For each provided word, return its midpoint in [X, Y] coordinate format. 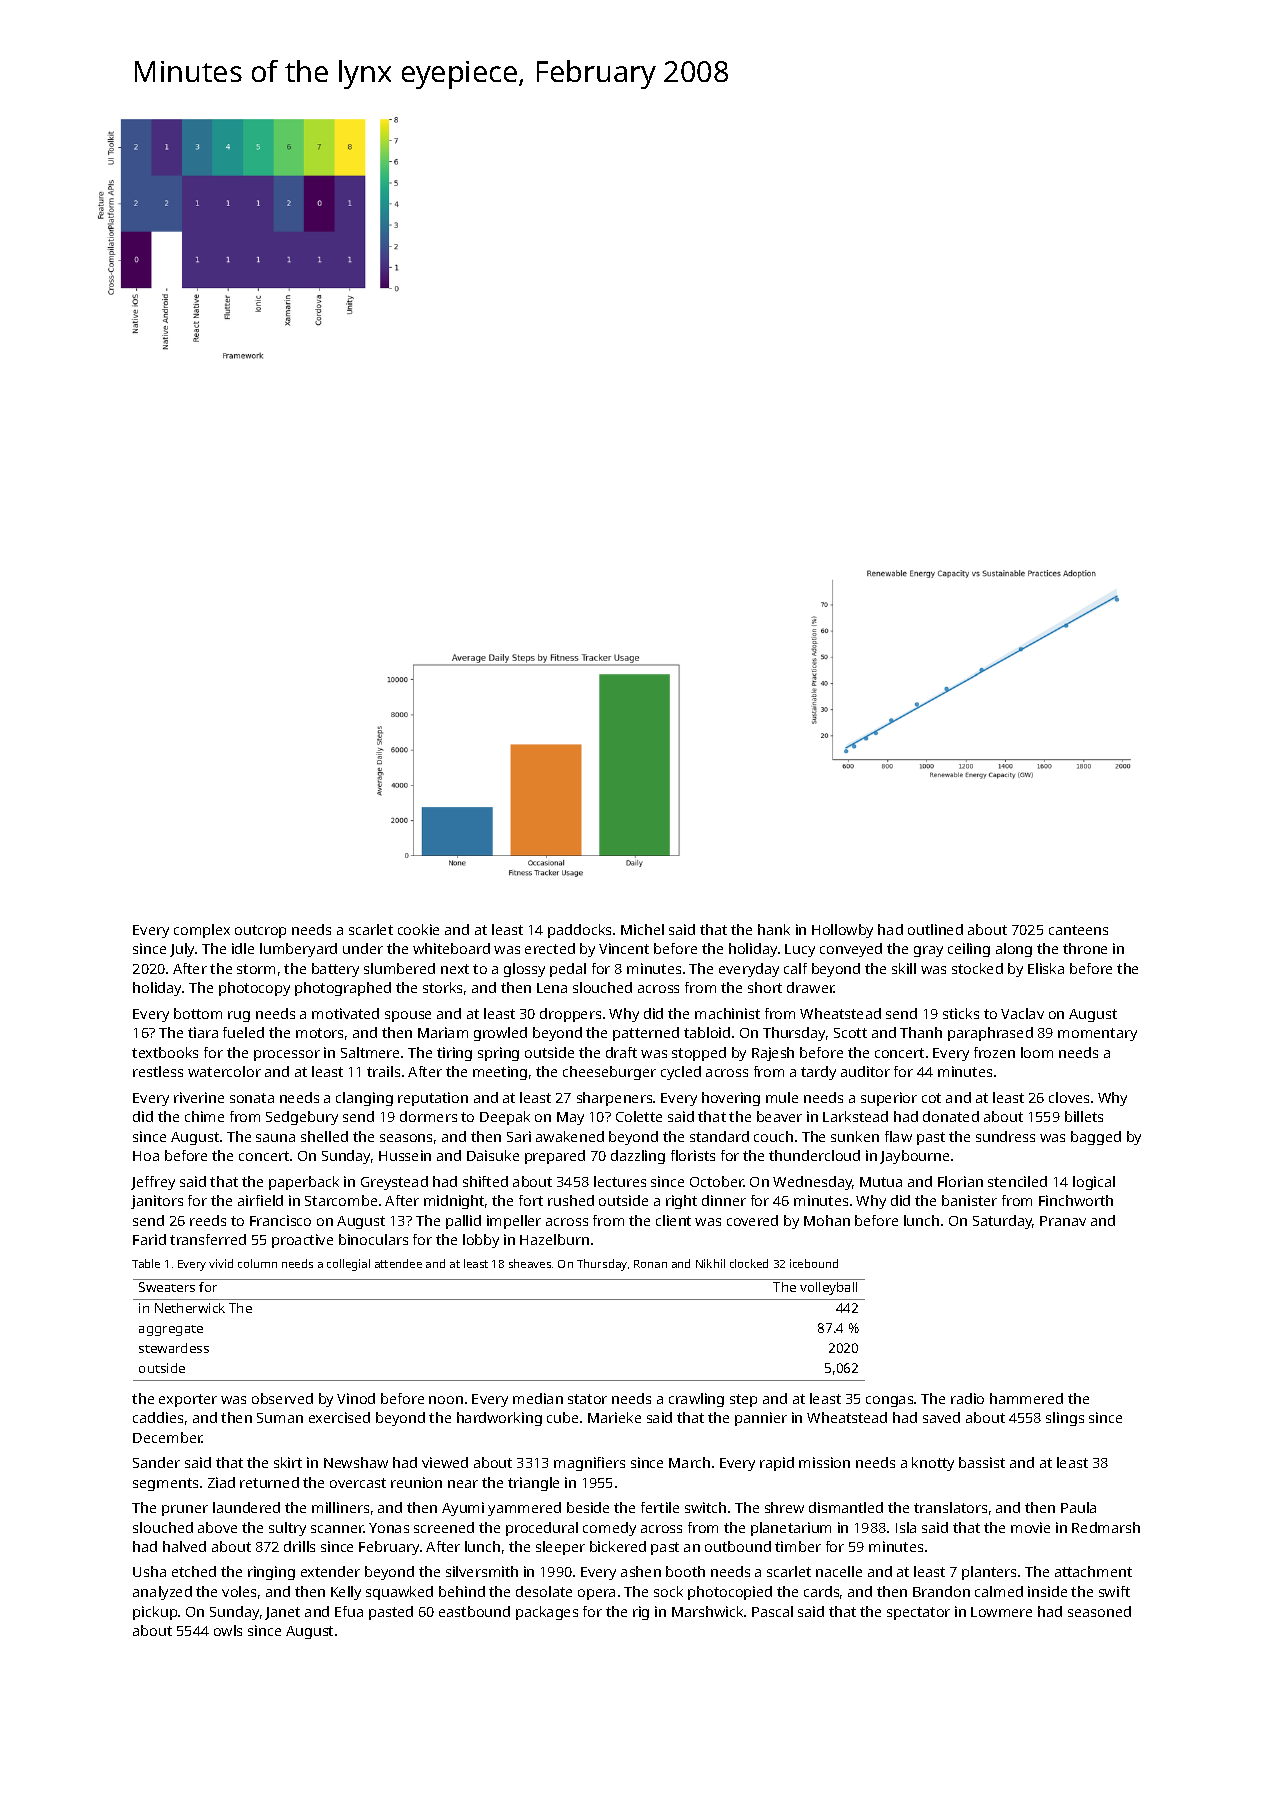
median [538, 1398]
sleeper [560, 1548]
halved [184, 1546]
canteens [1078, 930]
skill [904, 968]
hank [774, 929]
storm [256, 969]
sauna [275, 1138]
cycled [681, 1073]
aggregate [171, 1330]
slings [1065, 1419]
